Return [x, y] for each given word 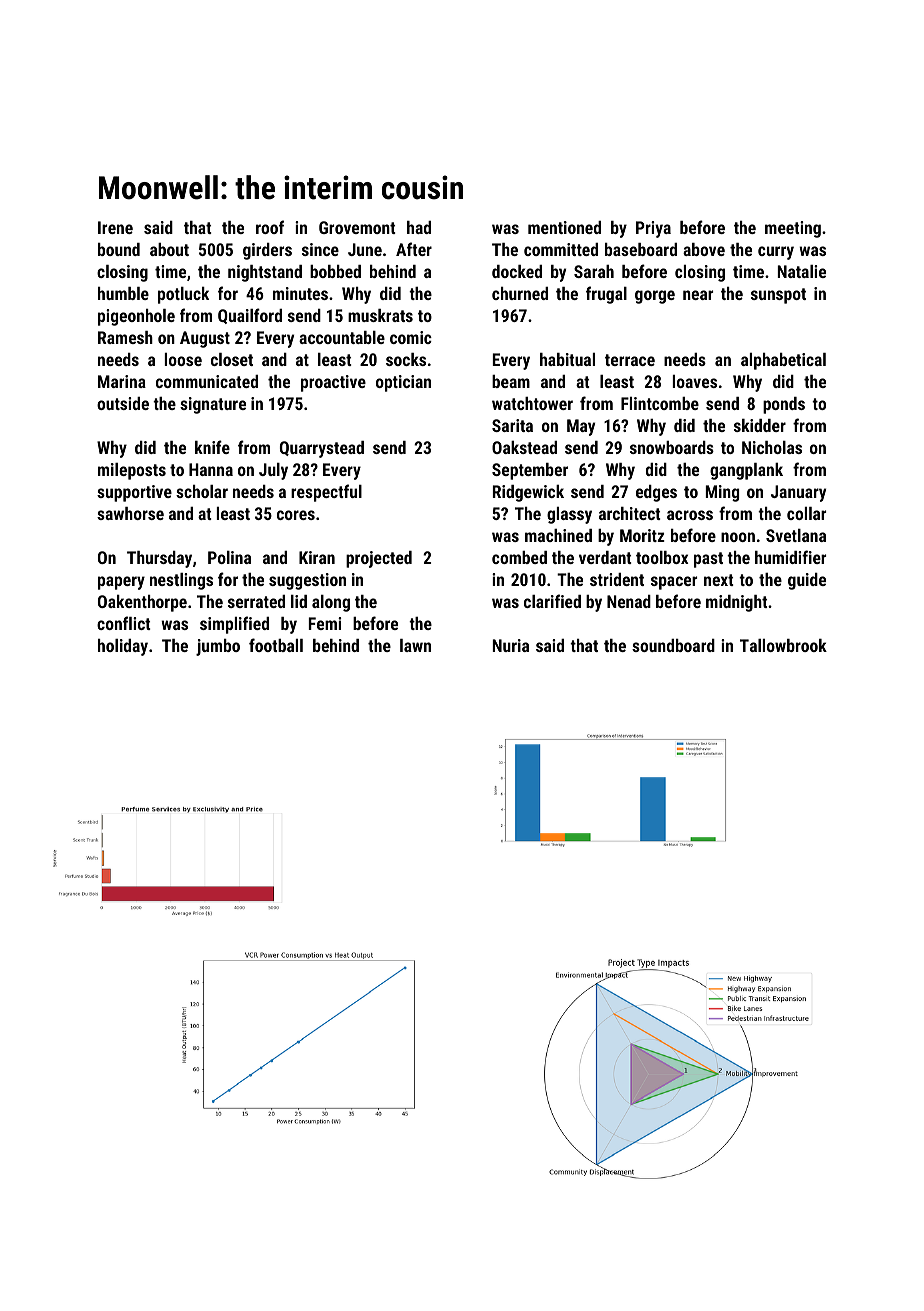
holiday [123, 647]
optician [403, 383]
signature [213, 405]
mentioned [564, 227]
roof [270, 227]
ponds [784, 405]
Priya [653, 229]
